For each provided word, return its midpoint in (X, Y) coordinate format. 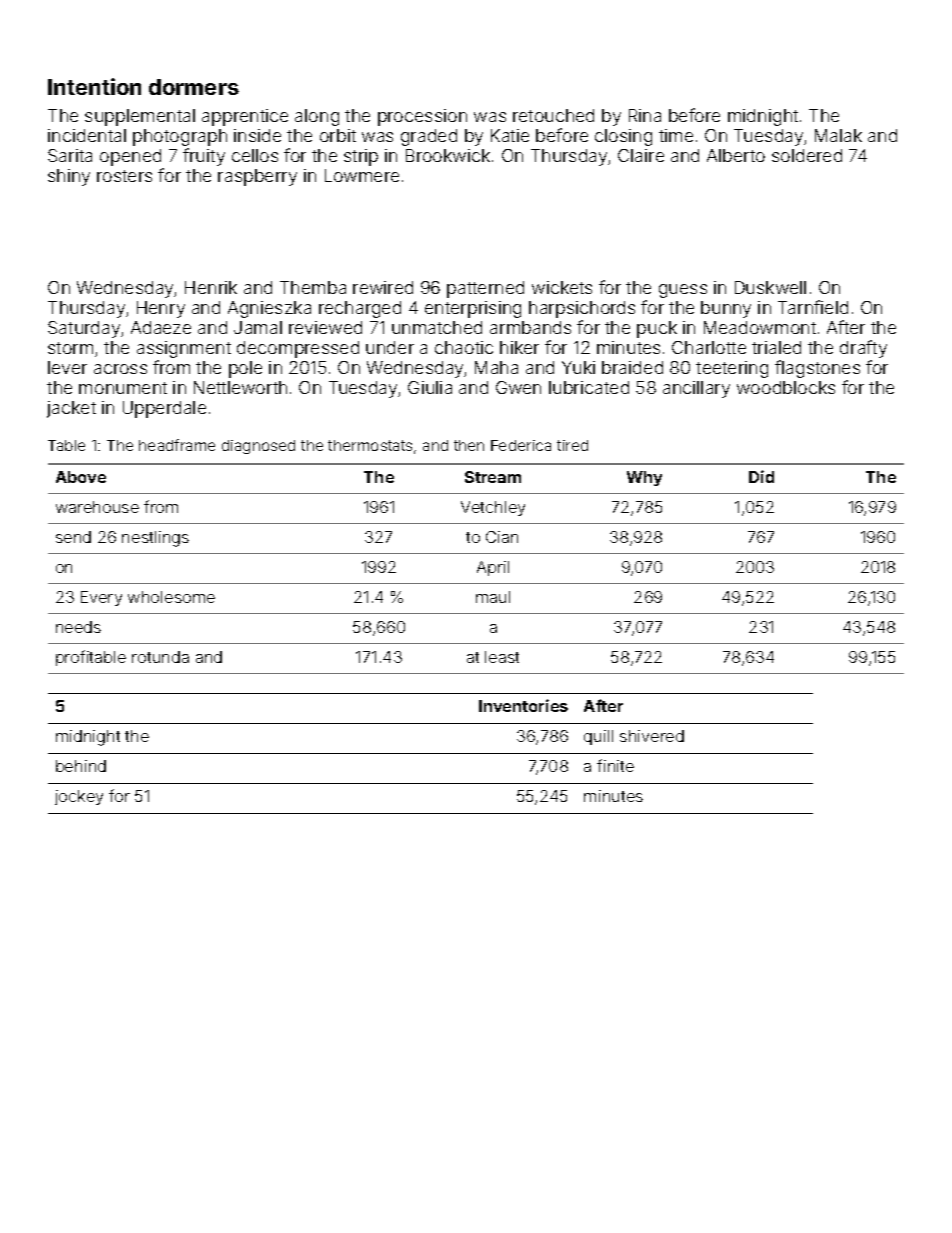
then (469, 445)
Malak (838, 135)
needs (78, 627)
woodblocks (786, 387)
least (502, 657)
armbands (530, 327)
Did (761, 476)
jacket (71, 409)
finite (615, 765)
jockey (79, 797)
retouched (553, 115)
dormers (194, 87)
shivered (652, 736)
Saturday (84, 329)
